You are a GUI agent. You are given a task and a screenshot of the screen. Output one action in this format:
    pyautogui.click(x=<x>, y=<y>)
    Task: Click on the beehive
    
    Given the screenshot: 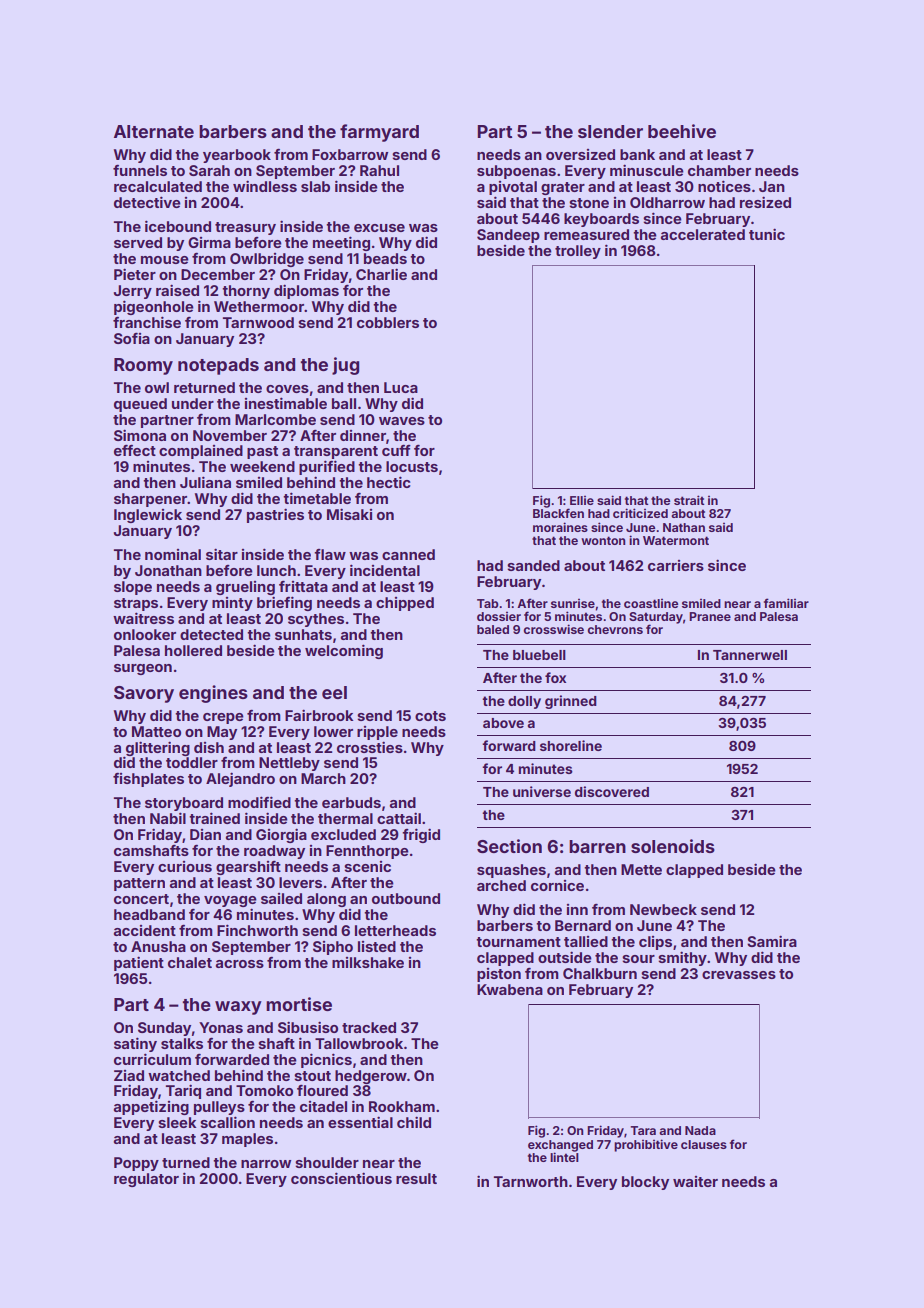 What is the action you would take?
    pyautogui.click(x=682, y=131)
